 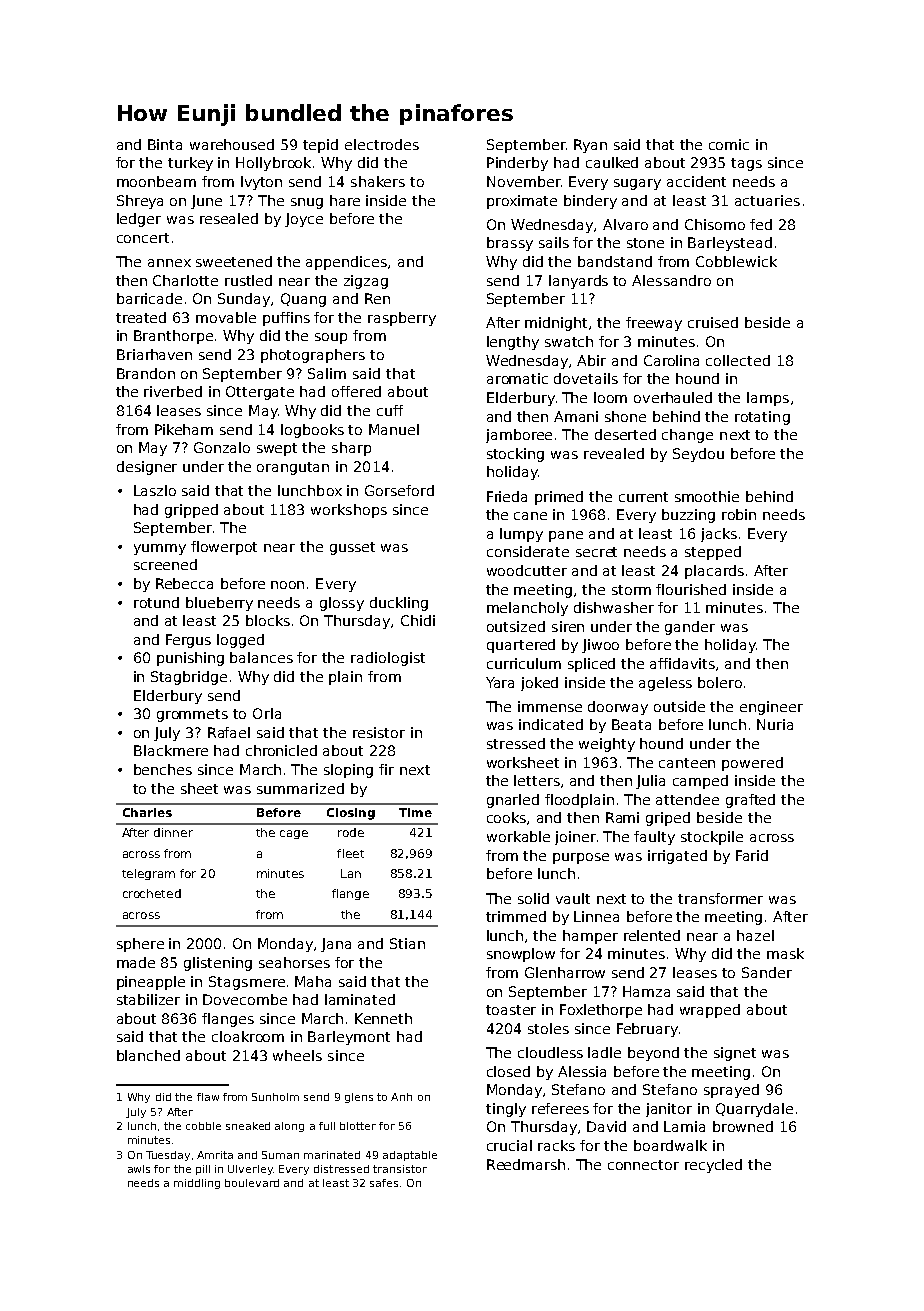 I want to click on gnarled, so click(x=513, y=801).
